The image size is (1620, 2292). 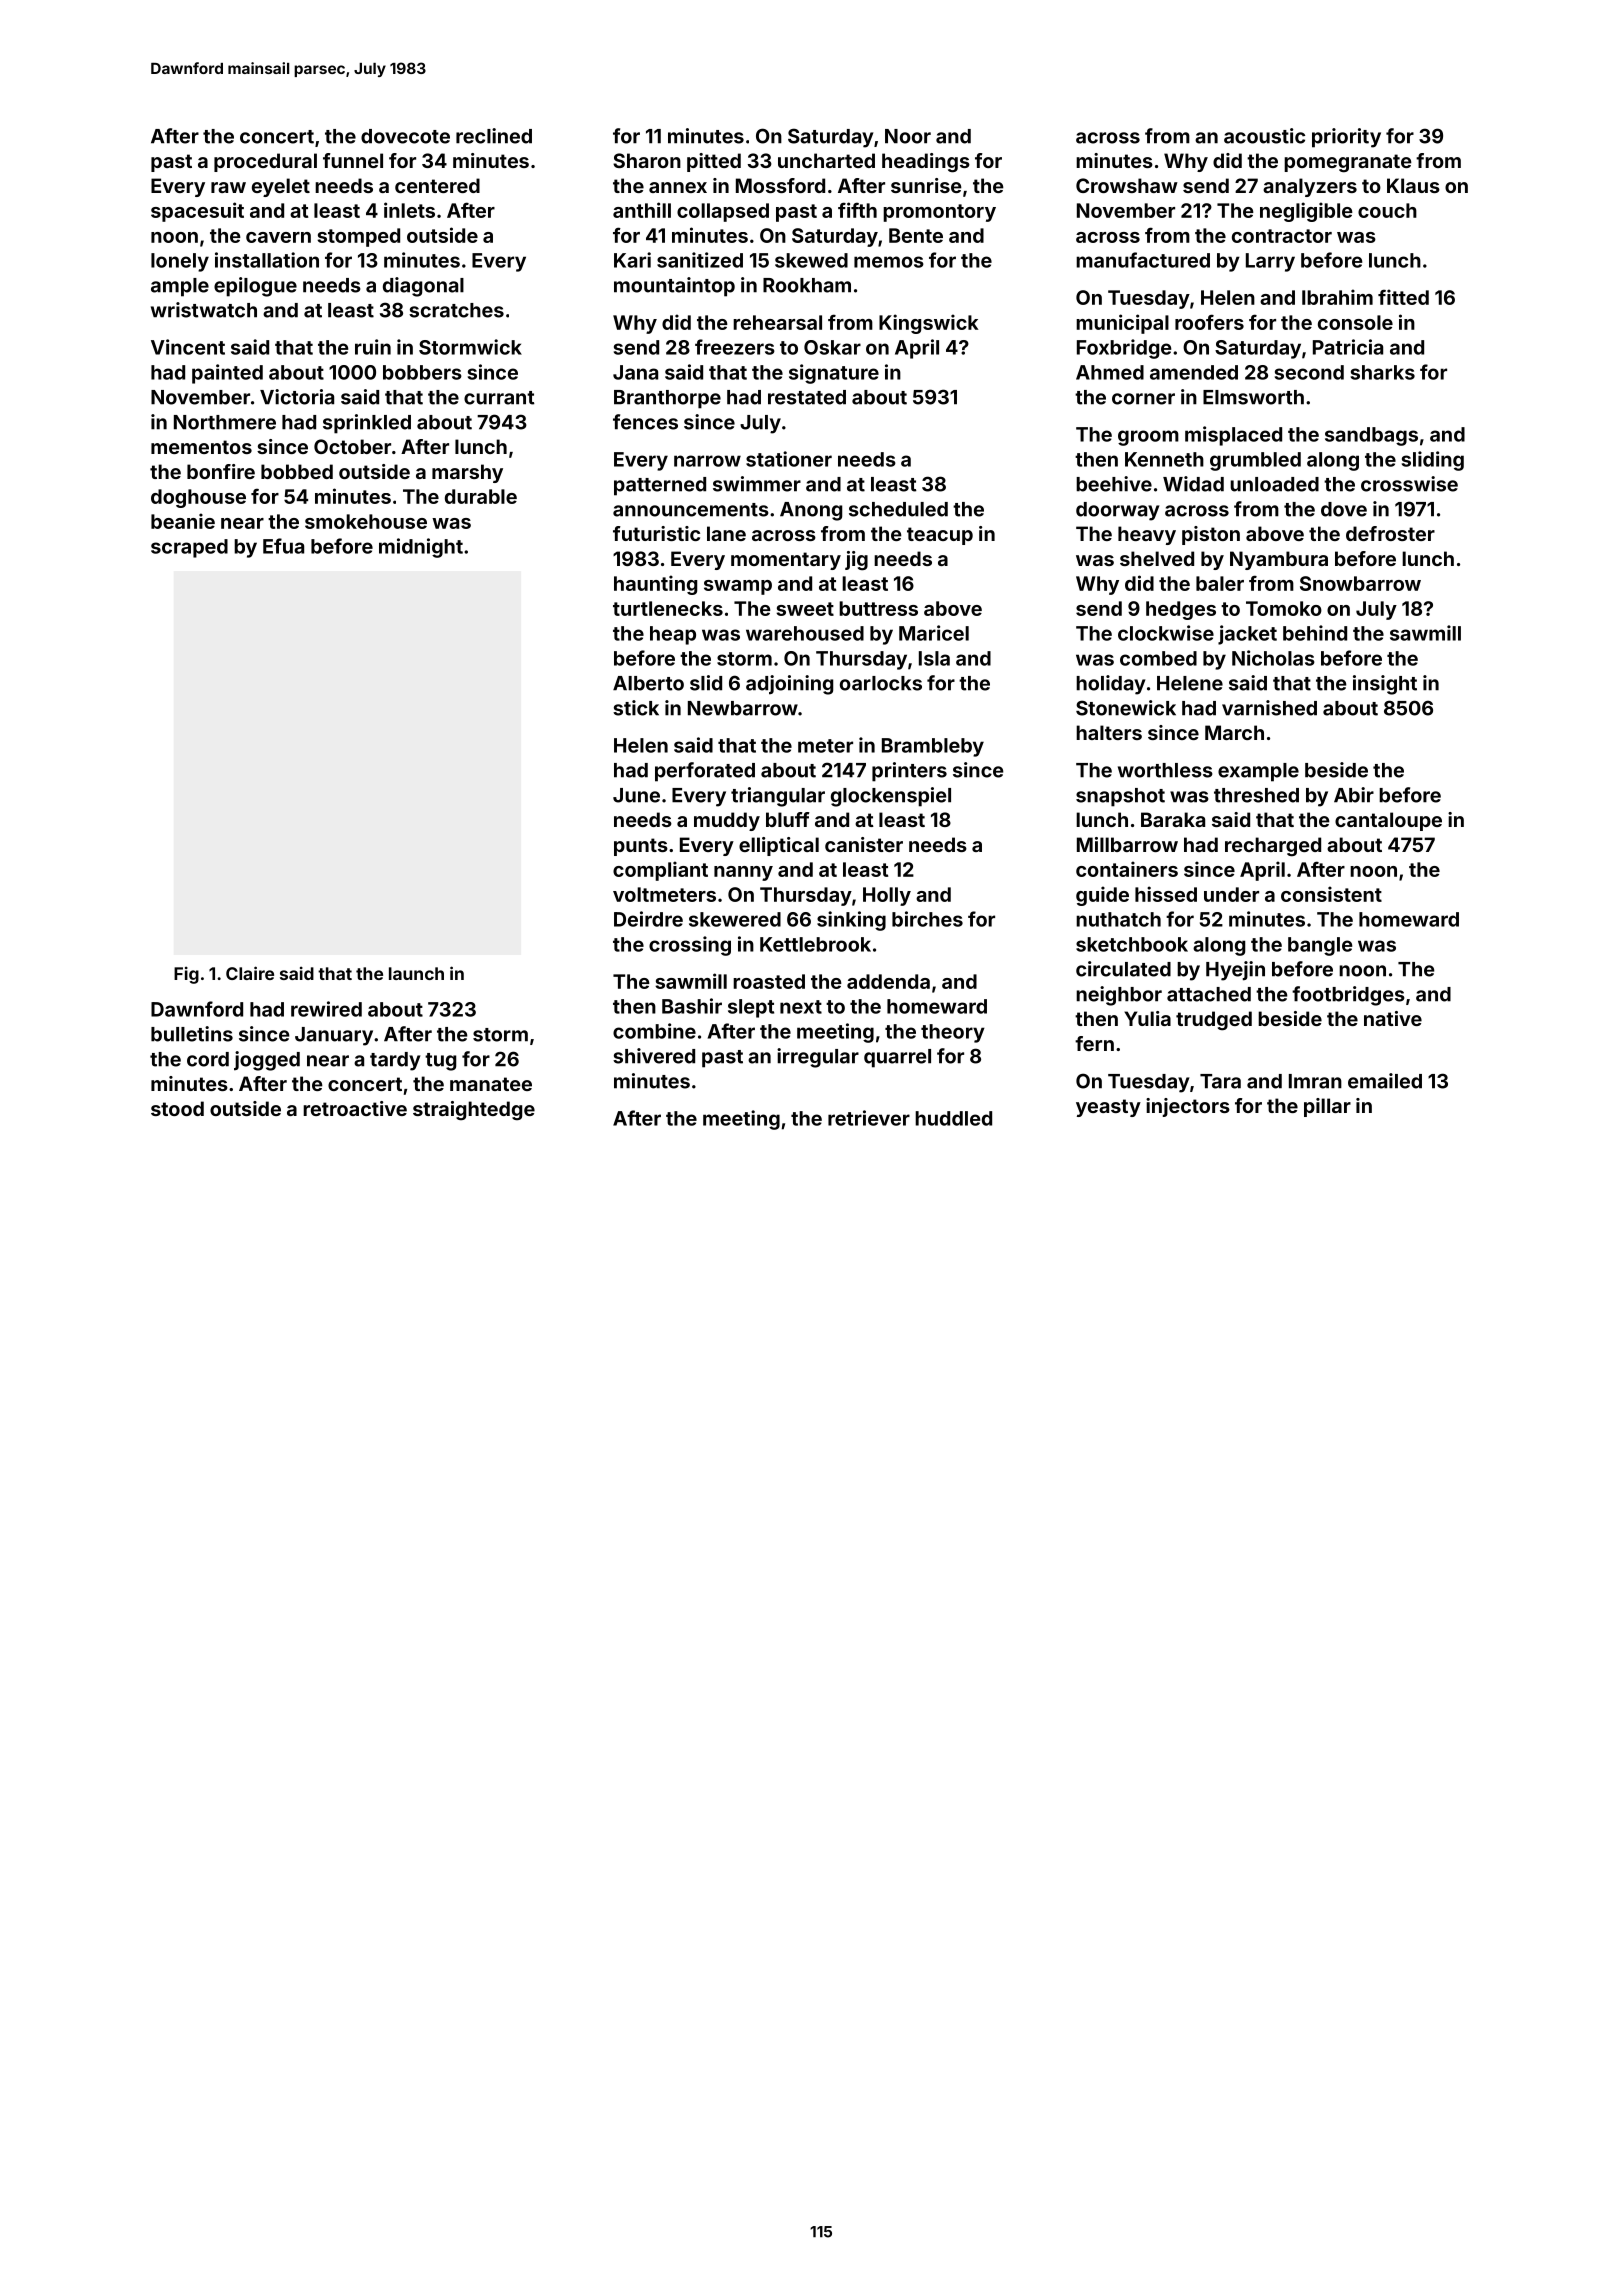 I want to click on swimmer, so click(x=757, y=484).
